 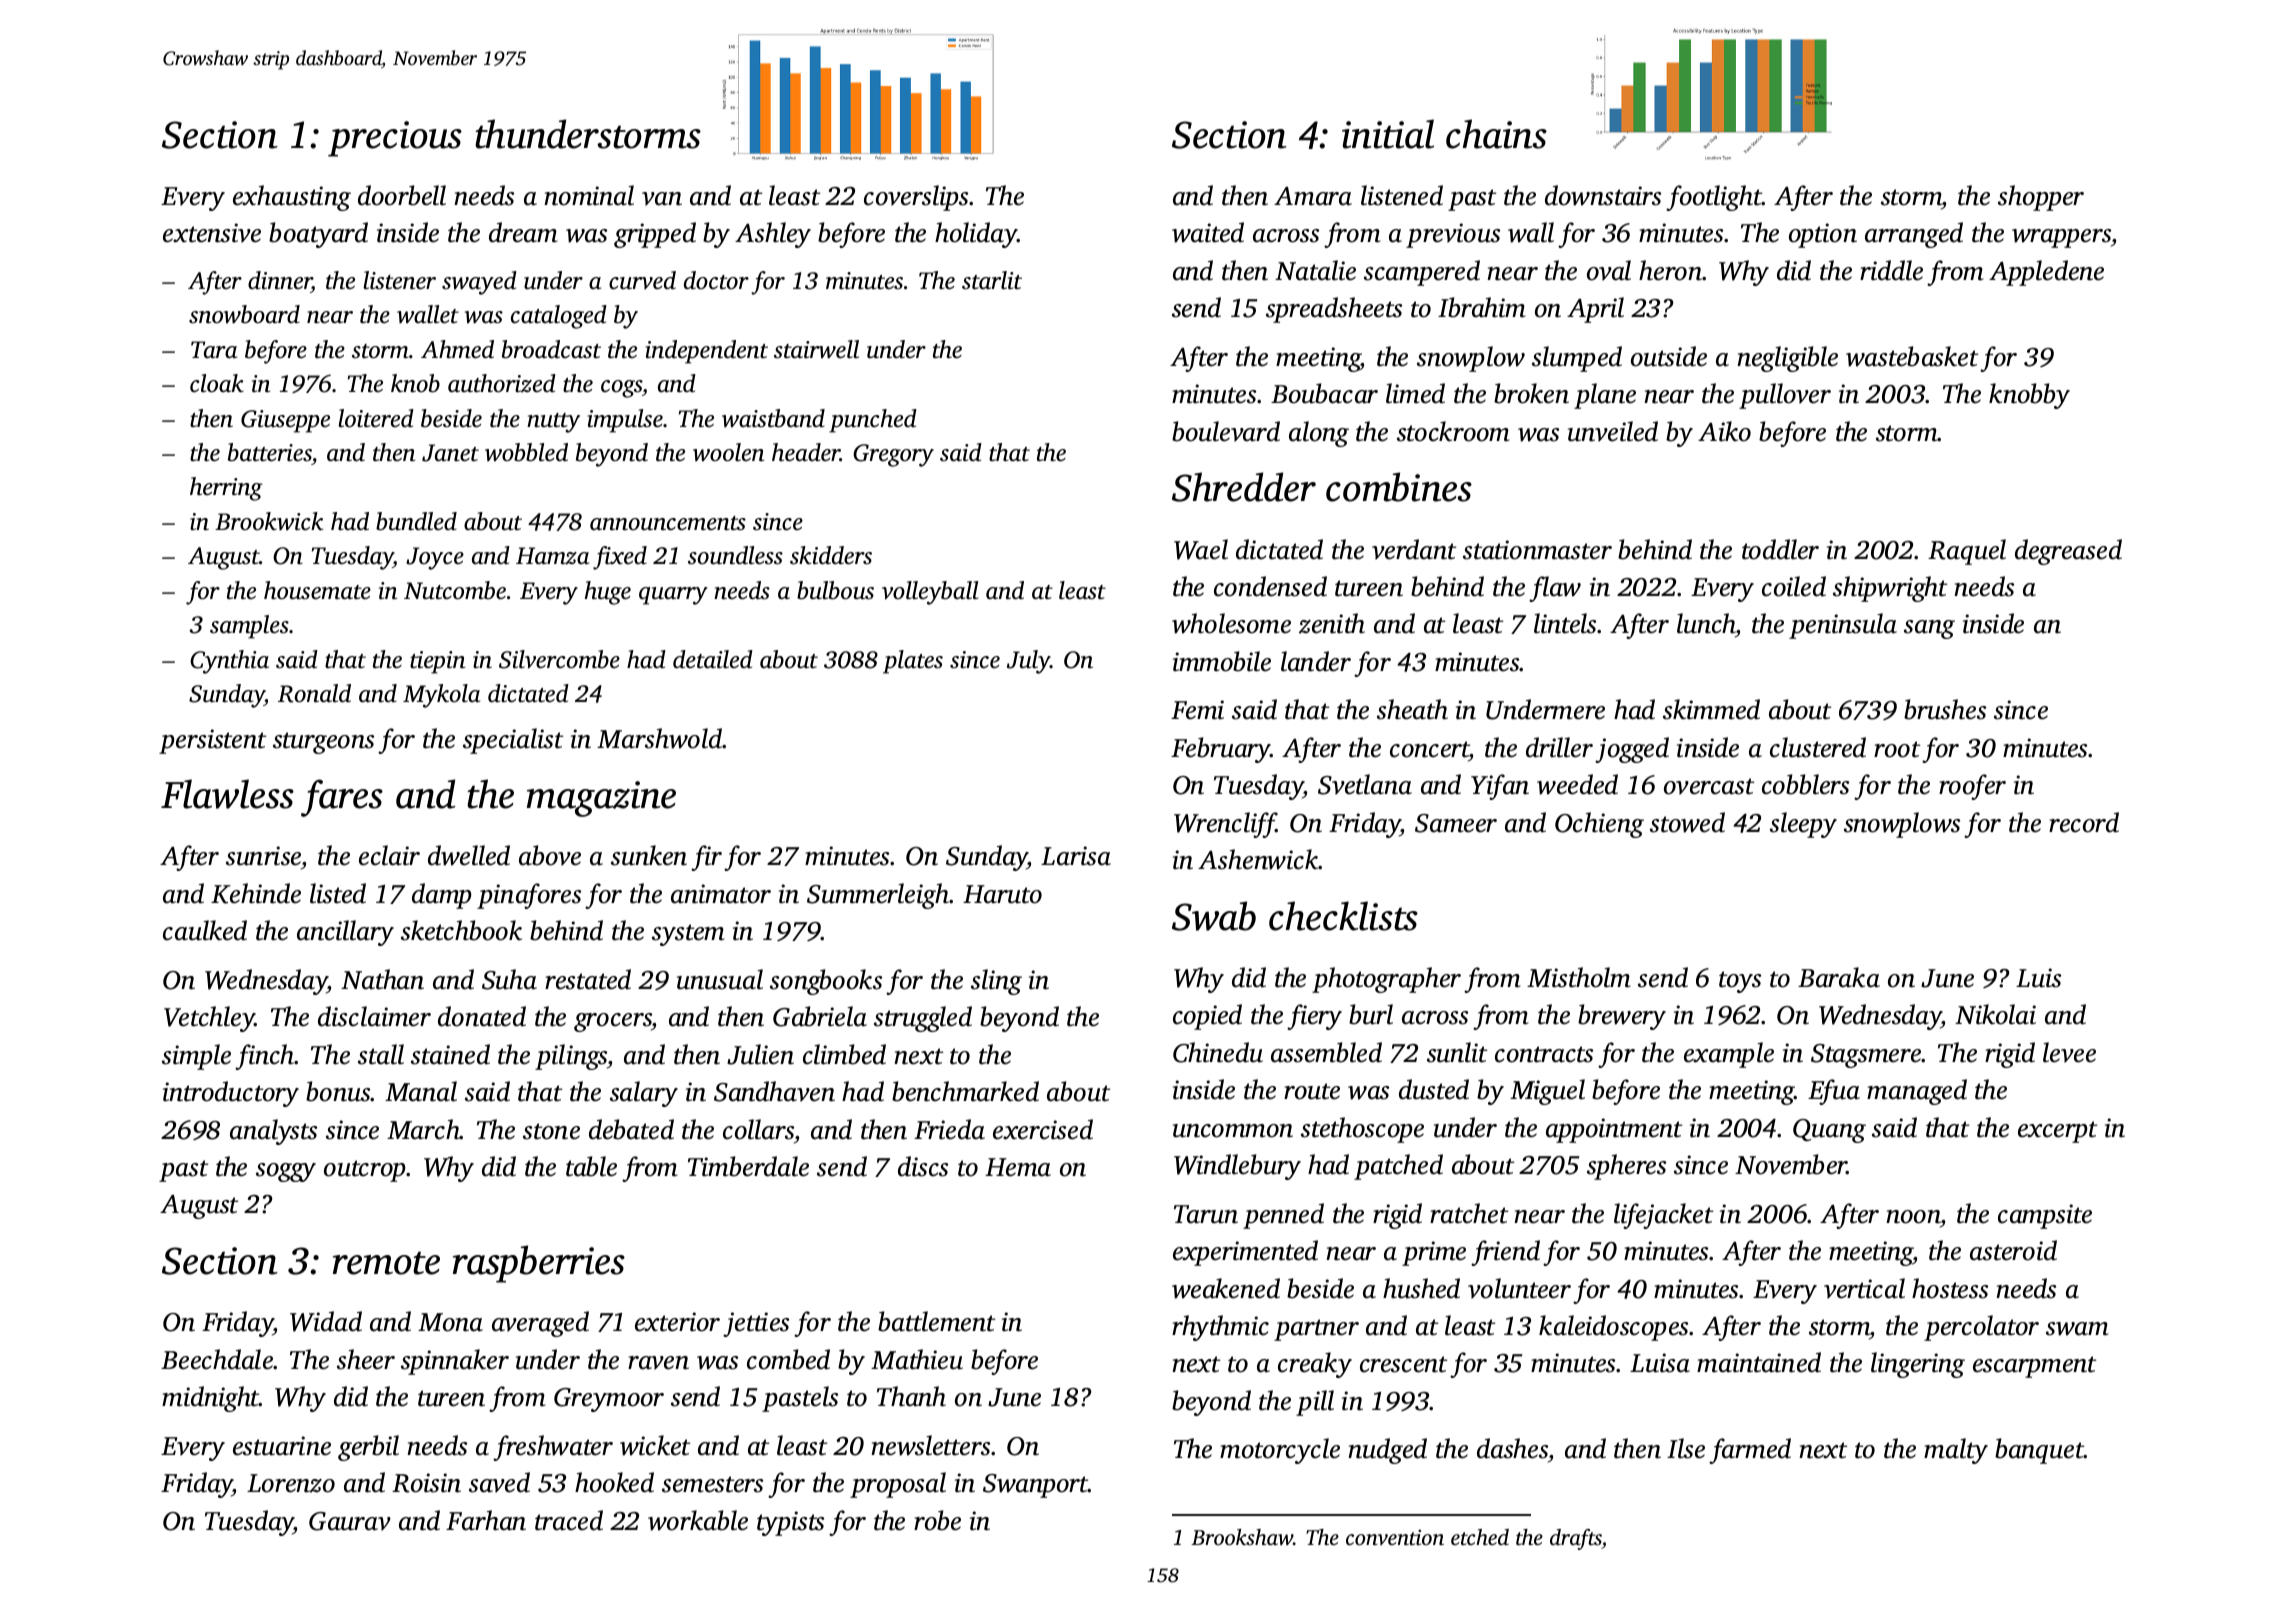 What do you see at coordinates (1929, 629) in the page?
I see `sang` at bounding box center [1929, 629].
